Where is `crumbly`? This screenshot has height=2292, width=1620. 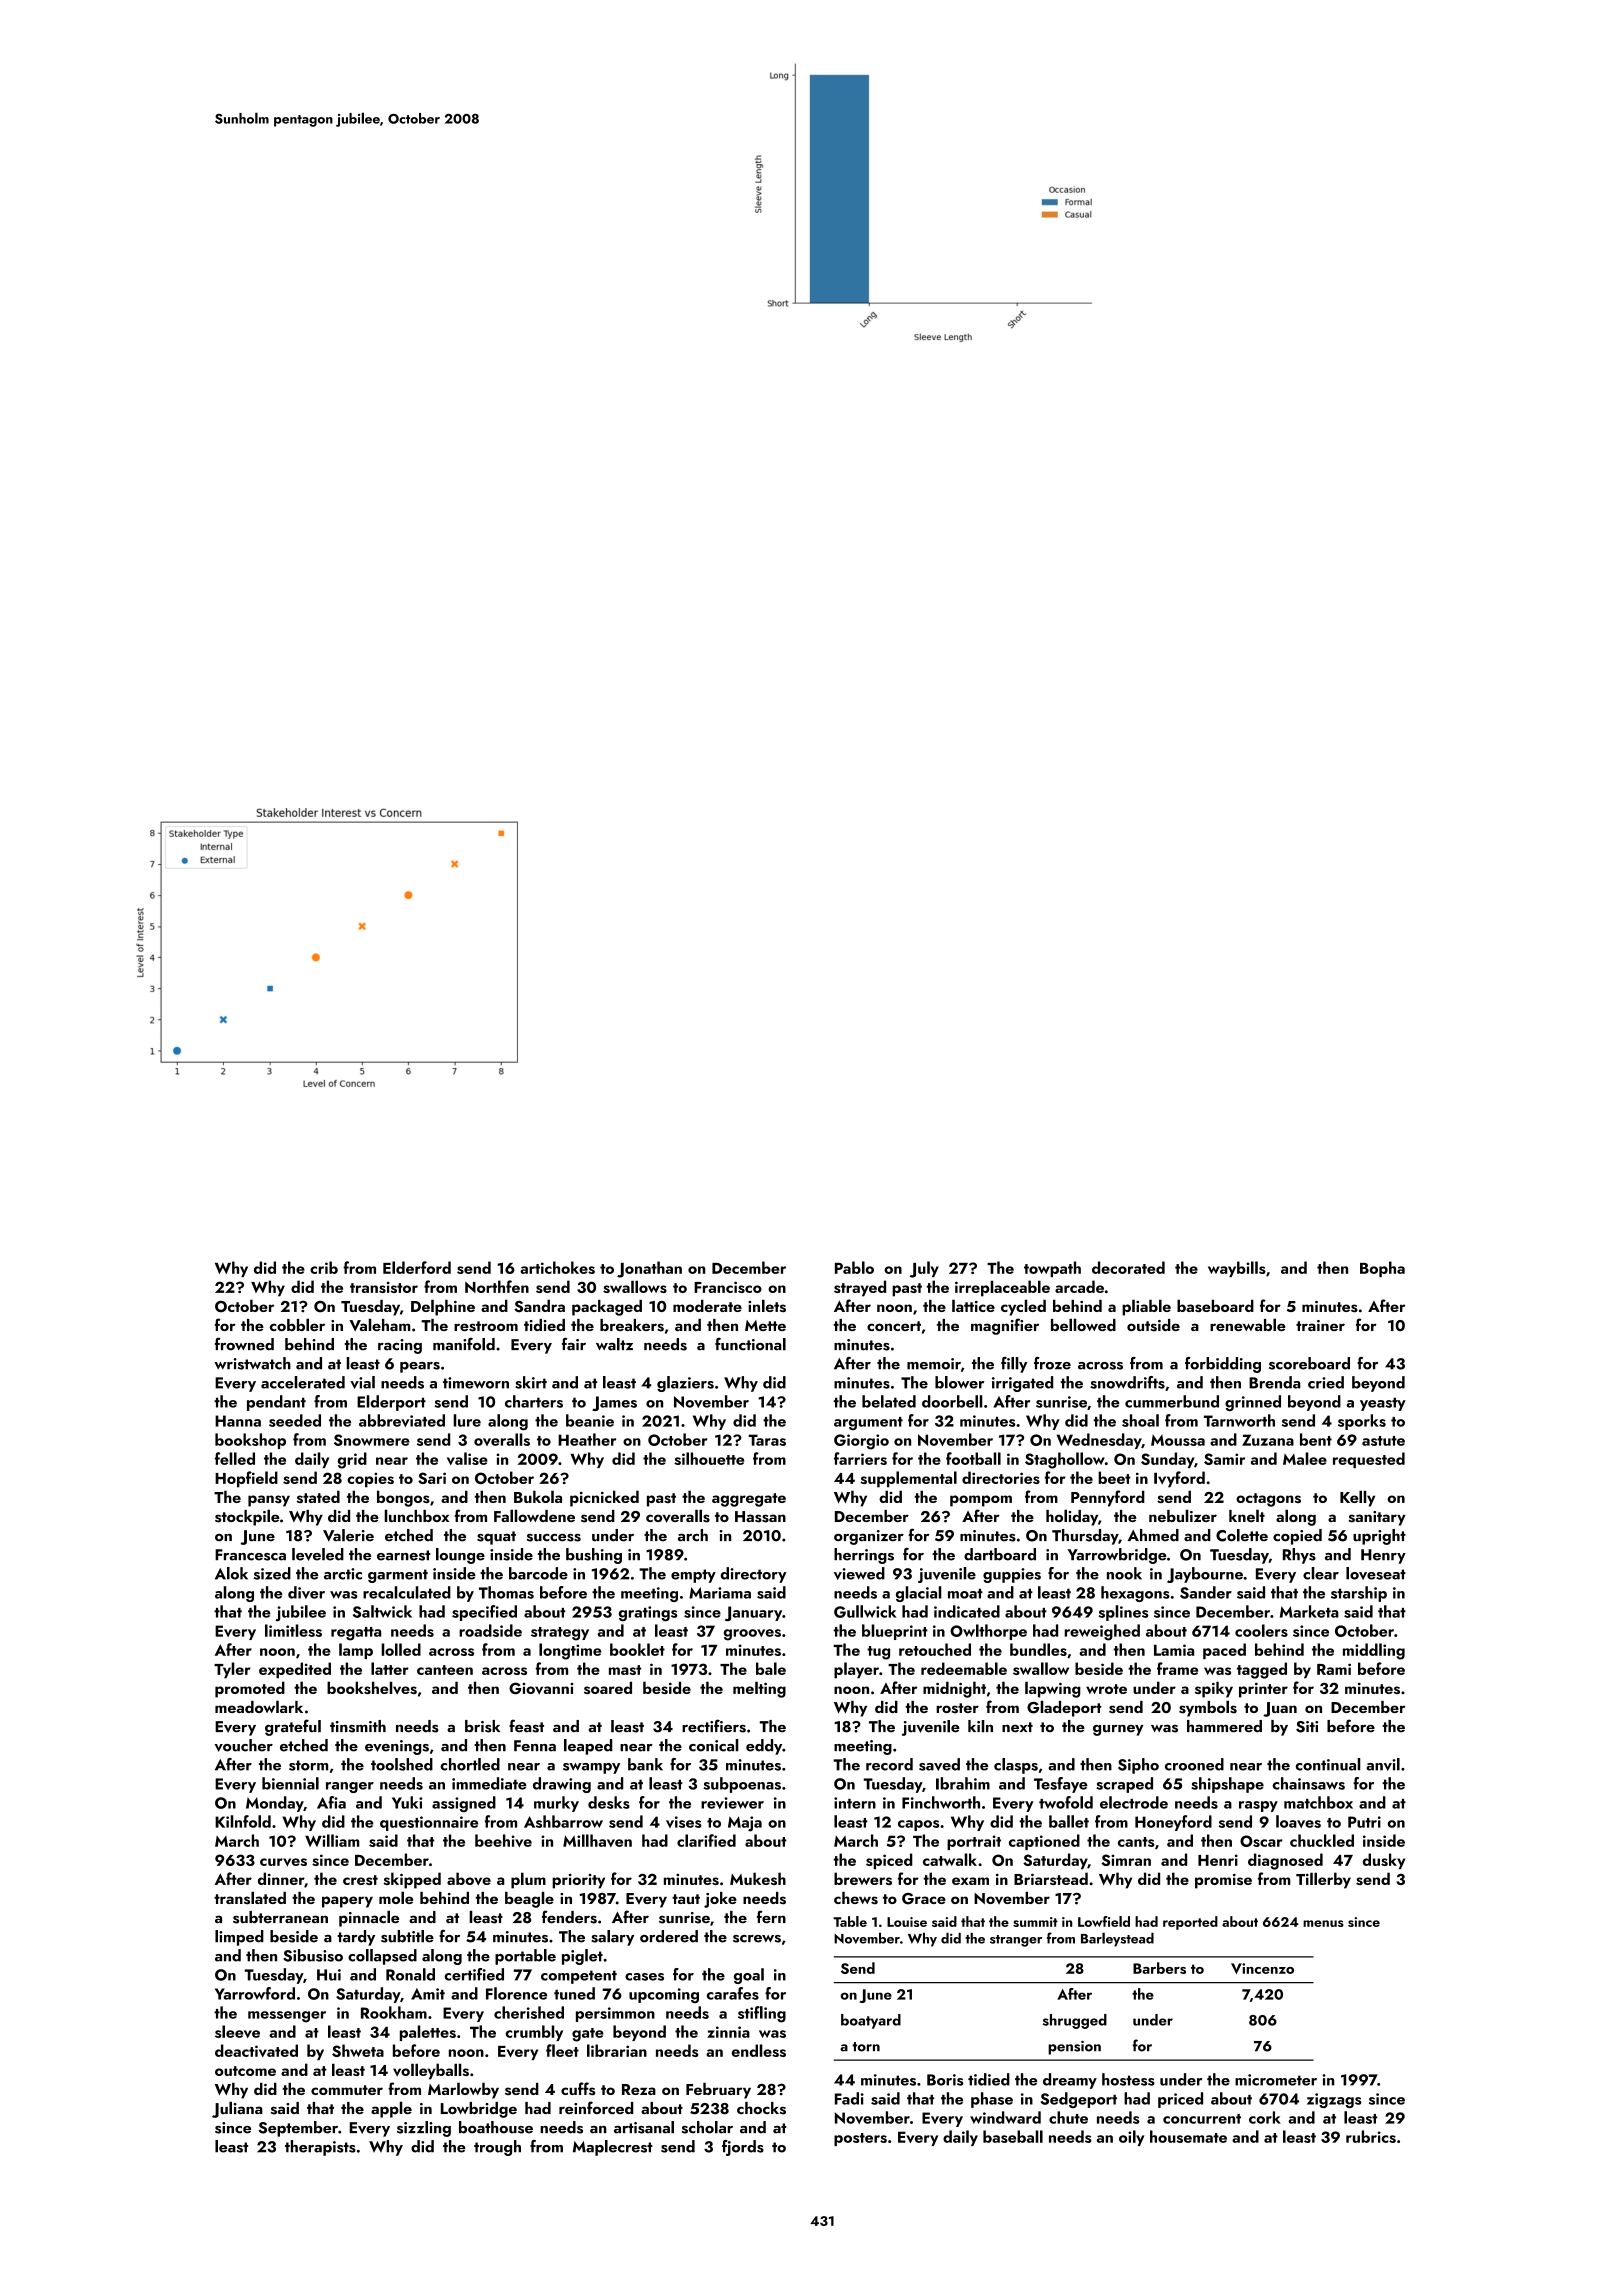
crumbly is located at coordinates (534, 2033).
